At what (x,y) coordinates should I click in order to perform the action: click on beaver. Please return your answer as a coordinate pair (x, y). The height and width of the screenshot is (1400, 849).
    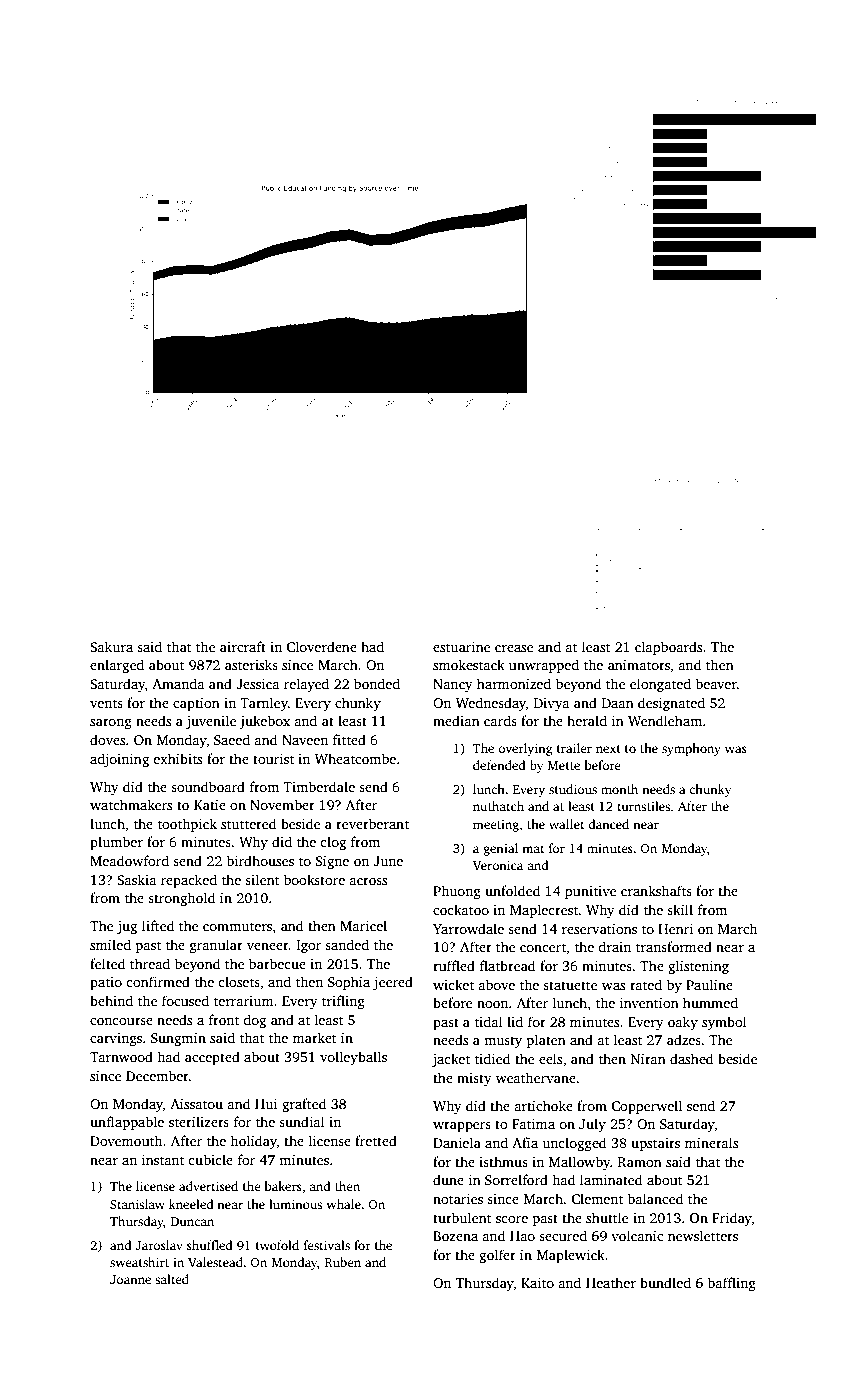
    Looking at the image, I should click on (716, 683).
